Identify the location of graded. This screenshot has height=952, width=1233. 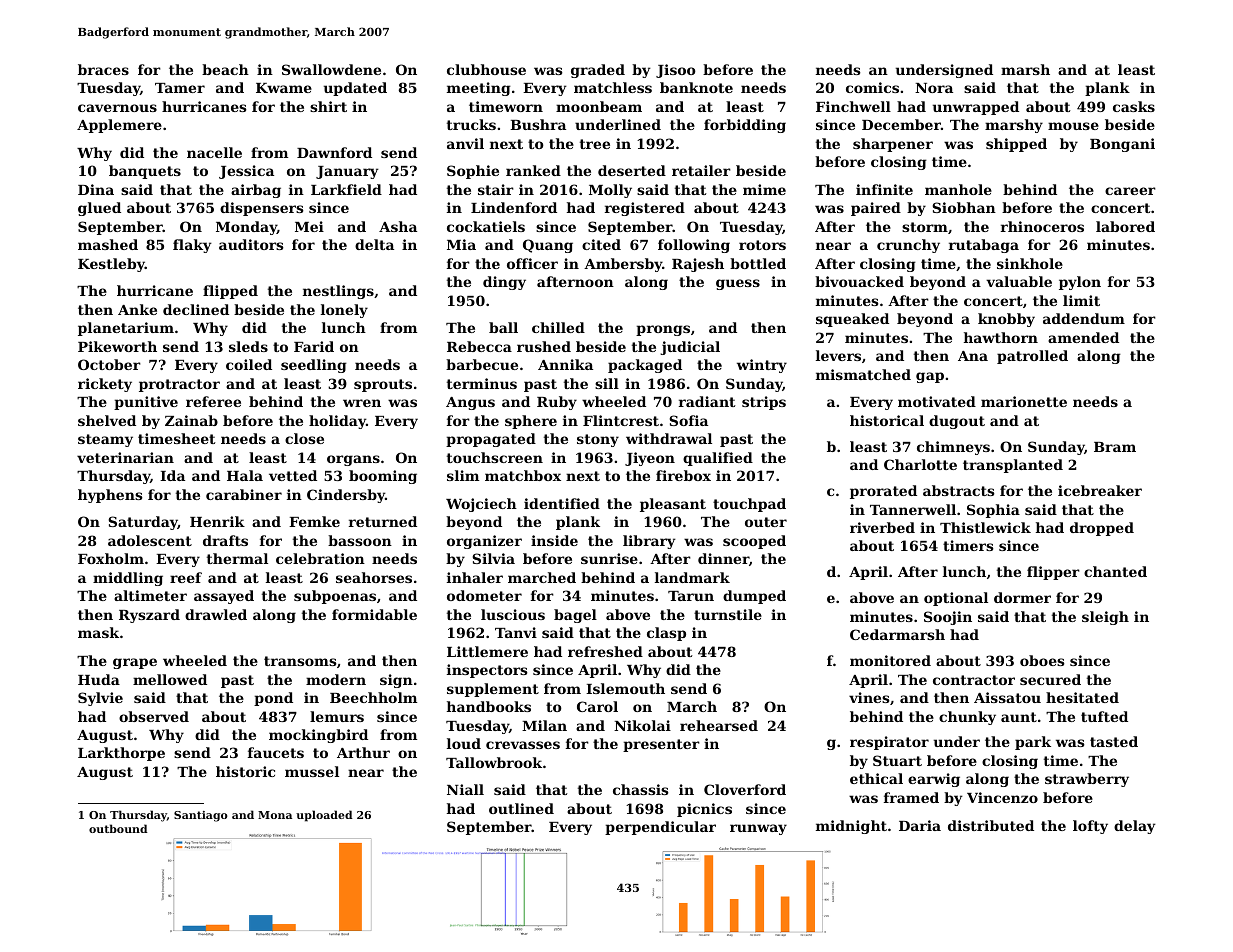
(598, 71).
